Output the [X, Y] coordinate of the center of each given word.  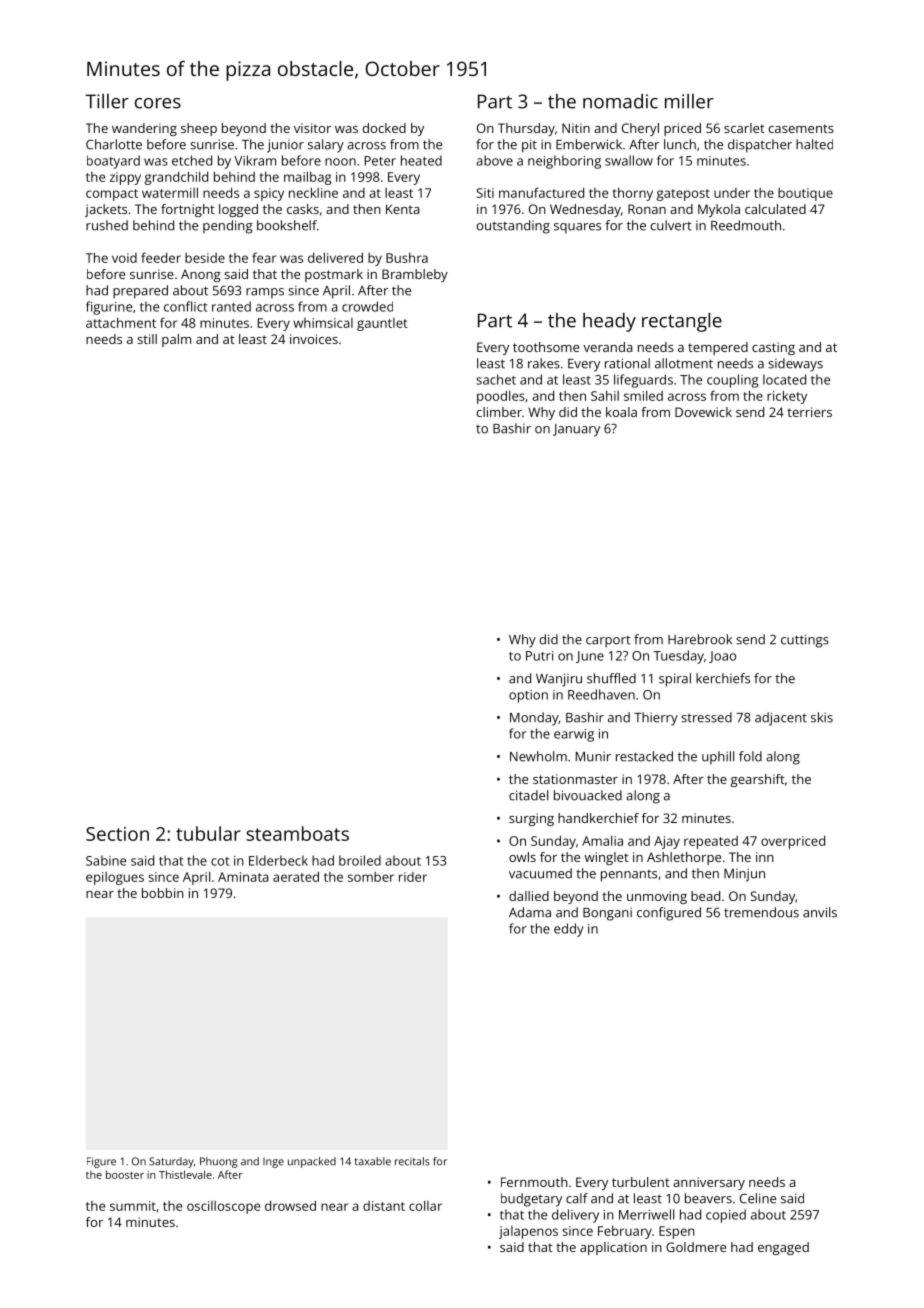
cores [158, 103]
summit [133, 1206]
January [576, 430]
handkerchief [598, 818]
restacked [644, 756]
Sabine [106, 860]
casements [801, 128]
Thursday [526, 129]
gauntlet [382, 324]
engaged [783, 1248]
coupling [732, 381]
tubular [208, 833]
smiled [643, 396]
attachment [121, 323]
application [613, 1248]
